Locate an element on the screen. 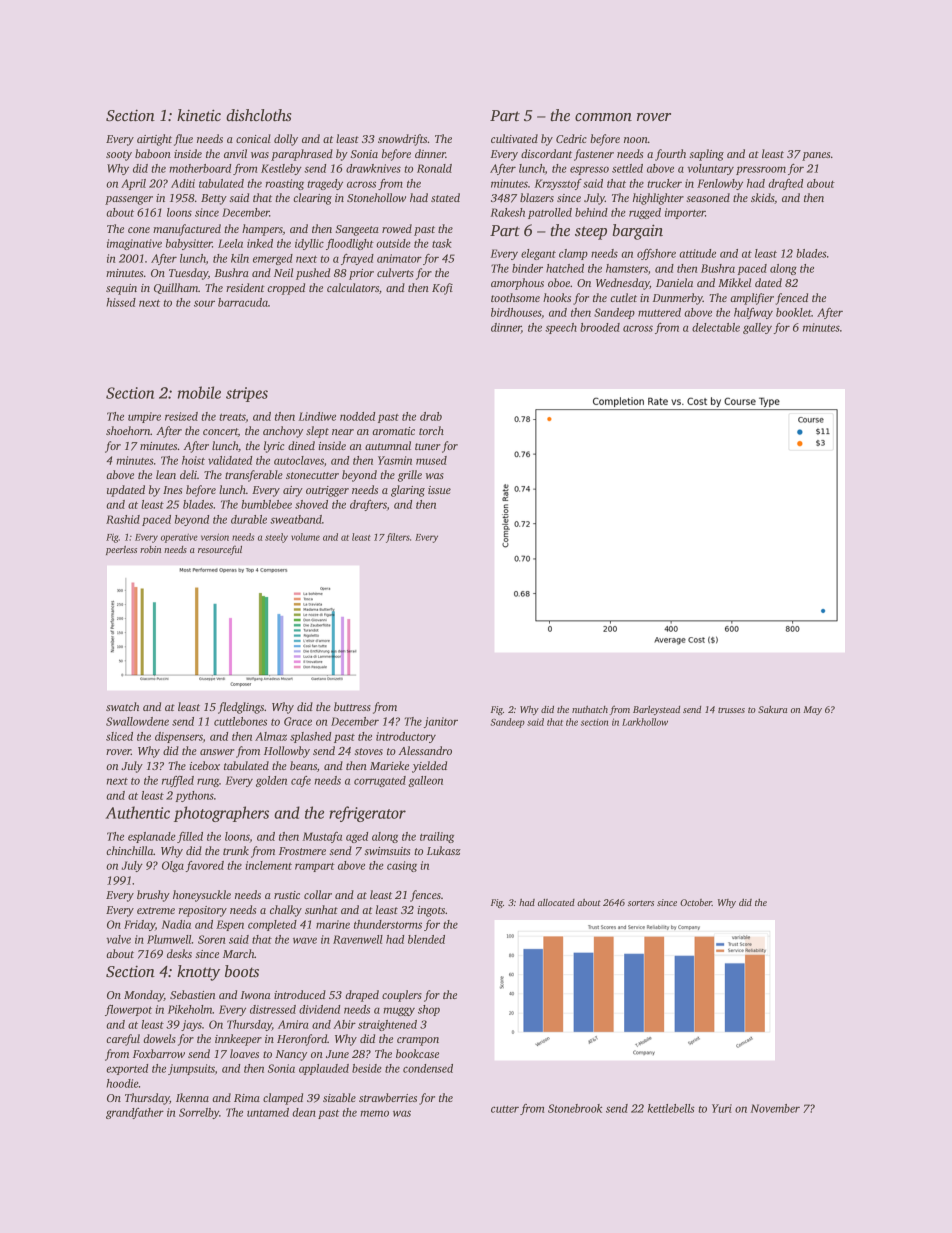 The width and height of the screenshot is (952, 1233). galley is located at coordinates (757, 328).
